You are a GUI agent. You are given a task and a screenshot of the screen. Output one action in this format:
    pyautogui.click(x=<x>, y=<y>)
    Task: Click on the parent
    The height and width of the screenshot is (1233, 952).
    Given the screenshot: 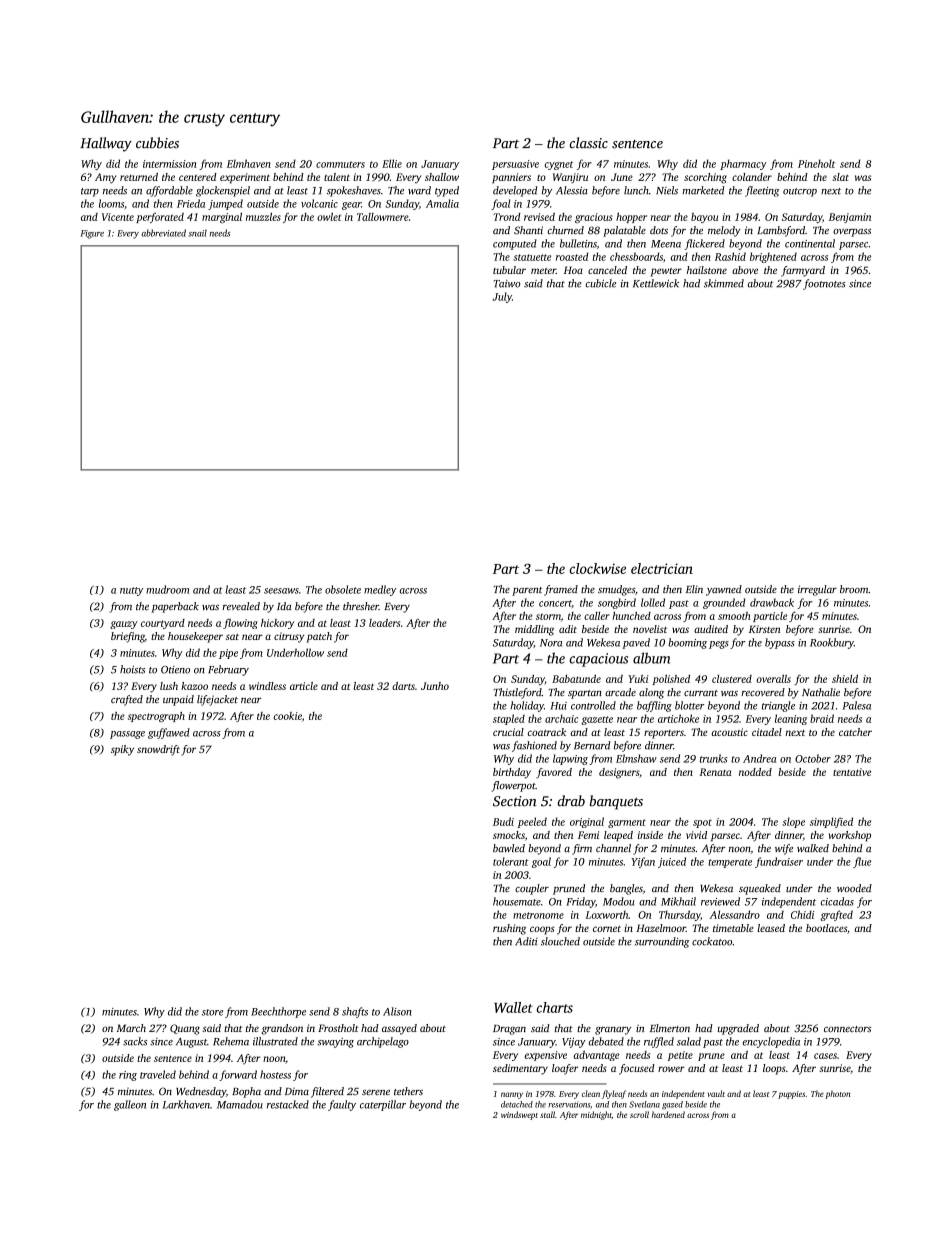 What is the action you would take?
    pyautogui.click(x=527, y=591)
